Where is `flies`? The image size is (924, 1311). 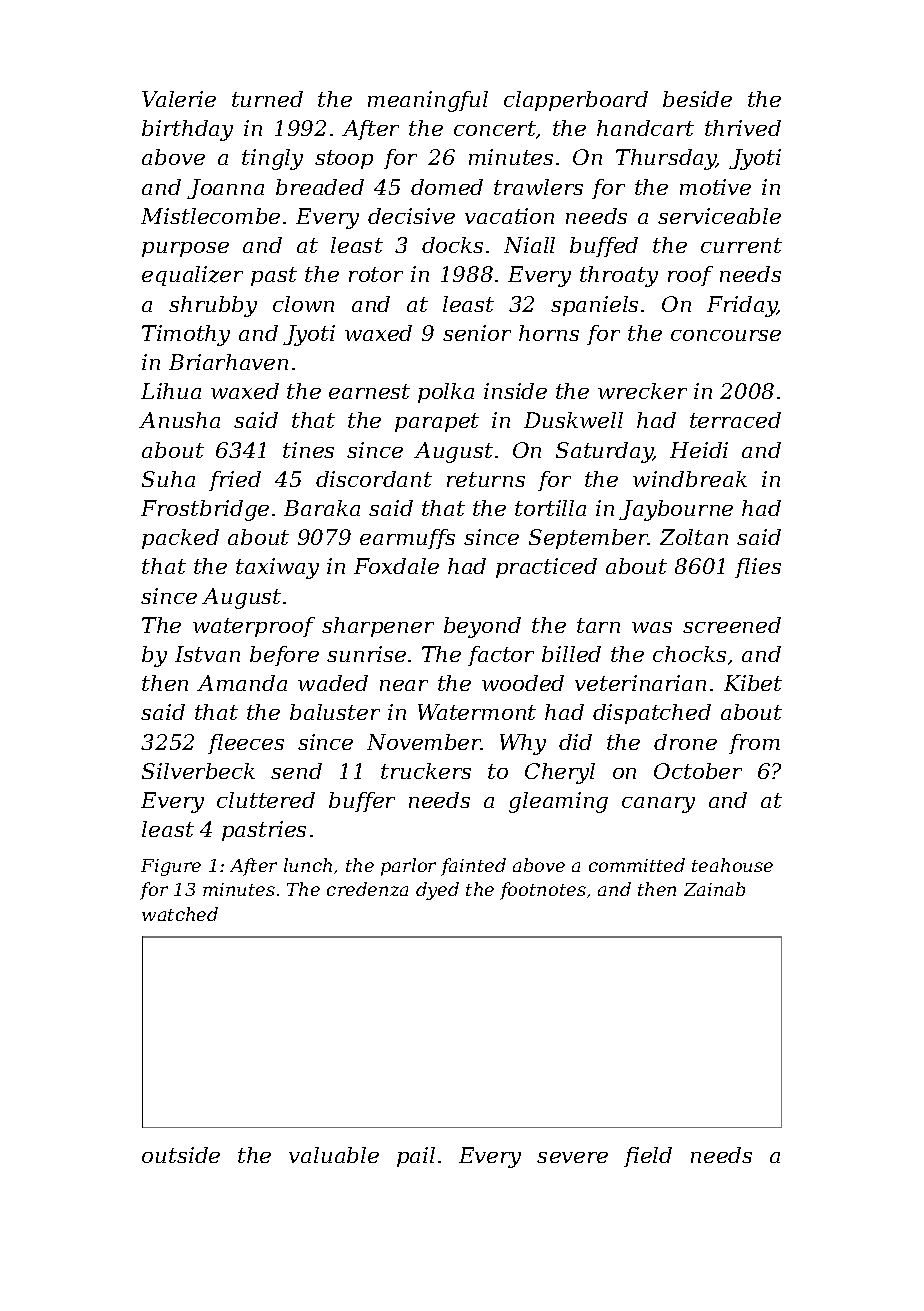 flies is located at coordinates (758, 568).
